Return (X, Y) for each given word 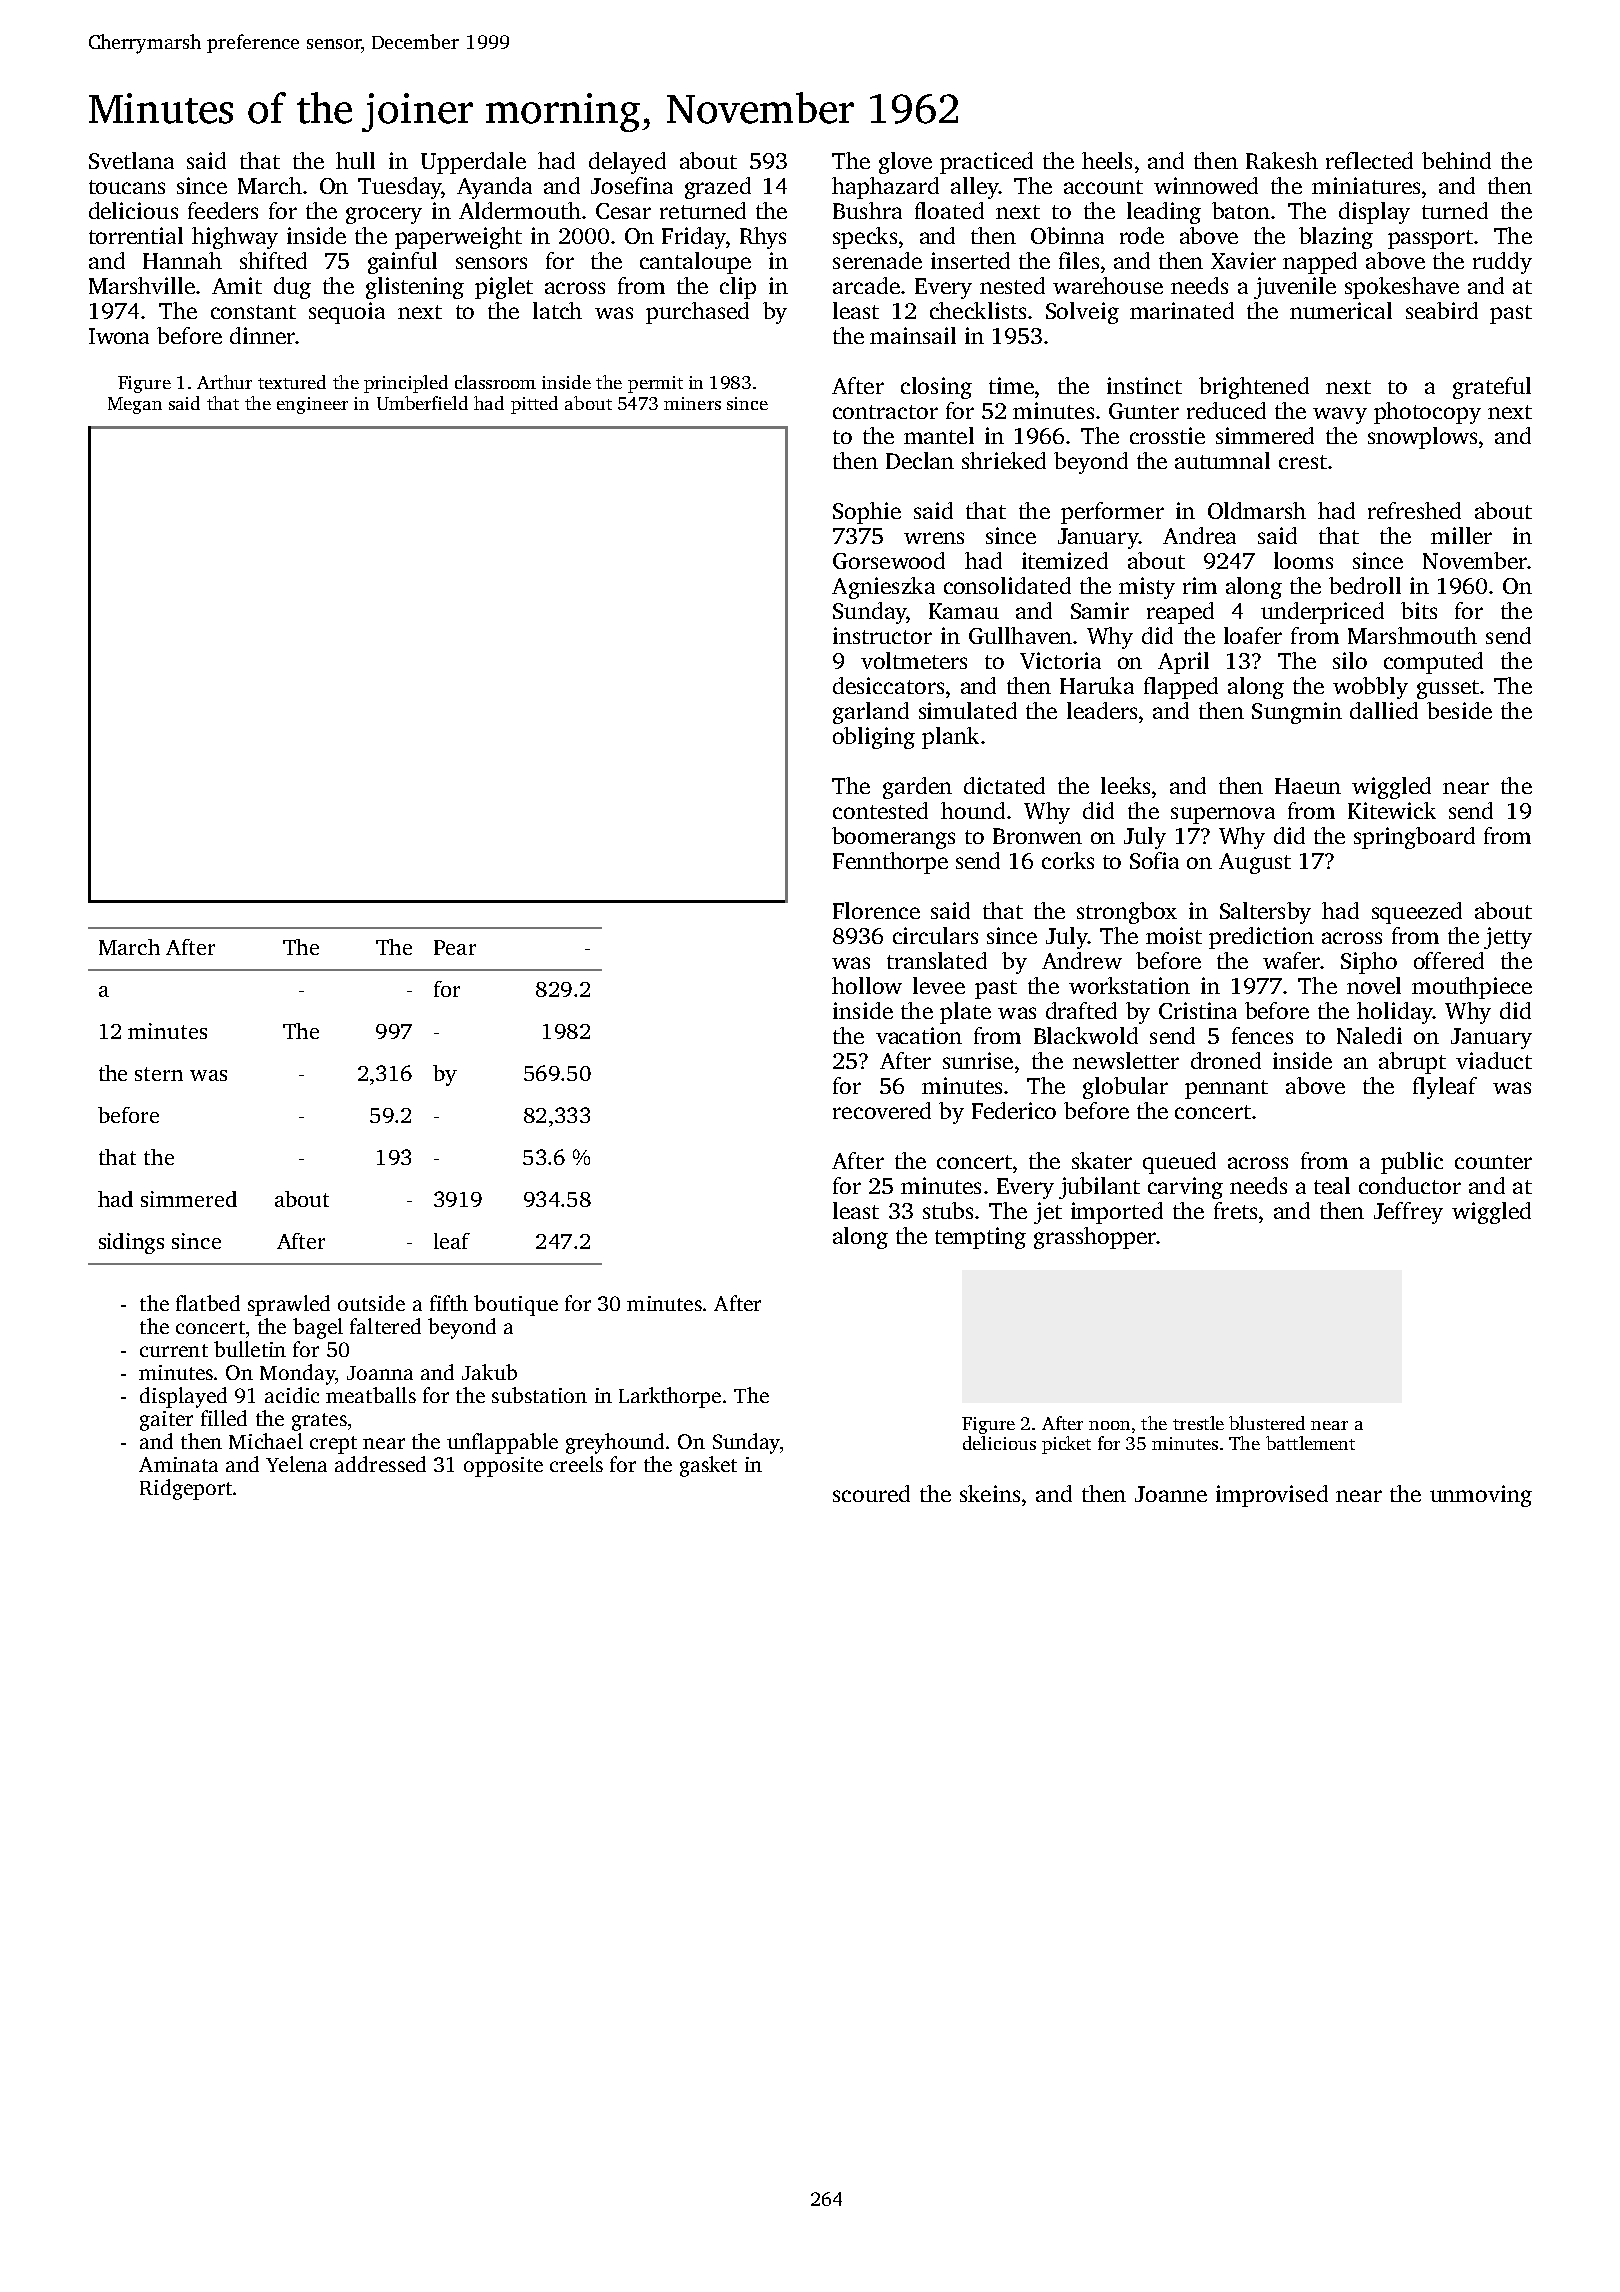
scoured (871, 1493)
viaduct (1494, 1060)
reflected (1369, 160)
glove (905, 163)
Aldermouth (520, 210)
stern (159, 1074)
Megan (135, 405)
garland (871, 713)
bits (1419, 610)
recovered (882, 1110)
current (174, 1350)
